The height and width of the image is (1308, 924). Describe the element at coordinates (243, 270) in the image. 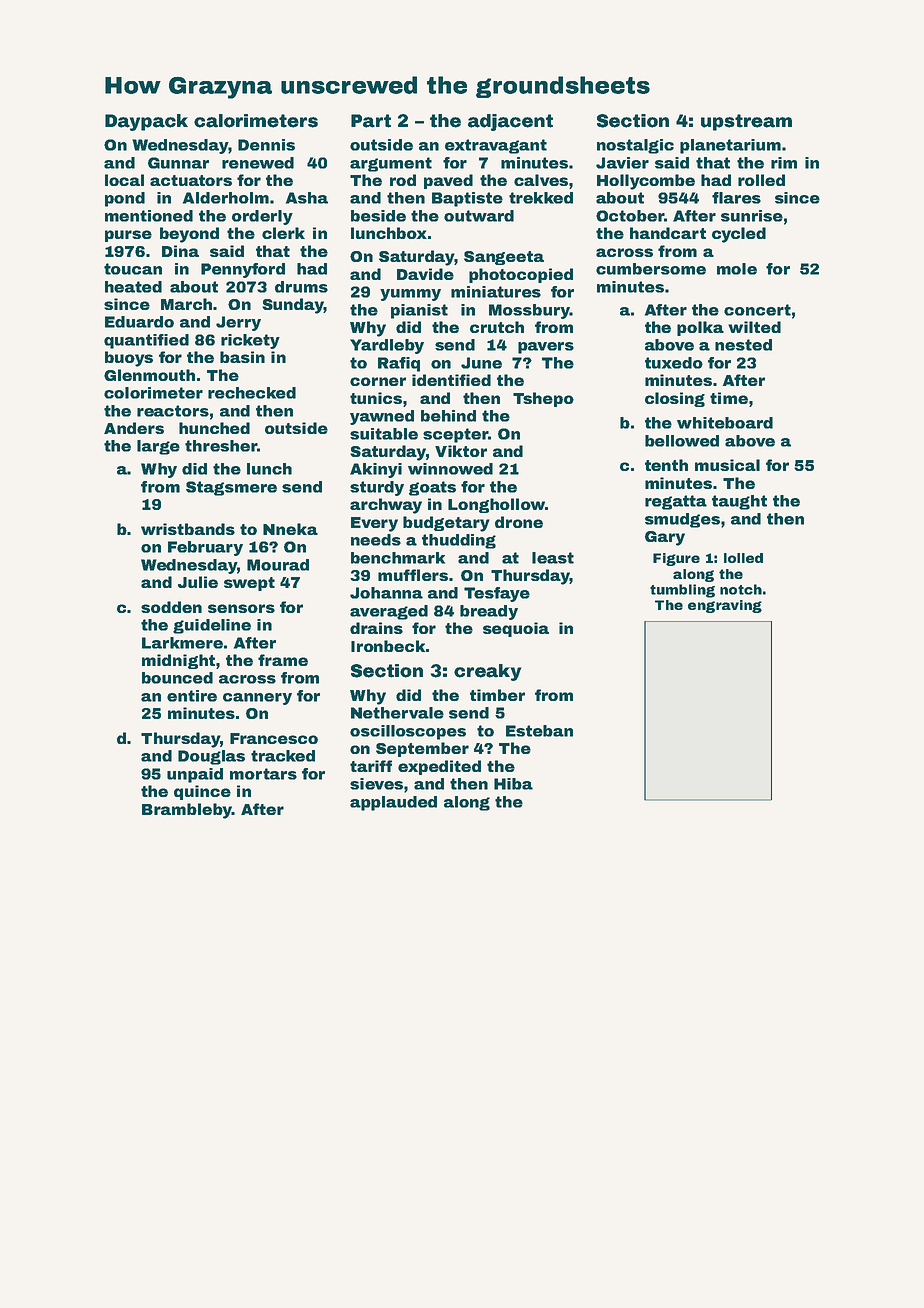

I see `Pennyford` at that location.
